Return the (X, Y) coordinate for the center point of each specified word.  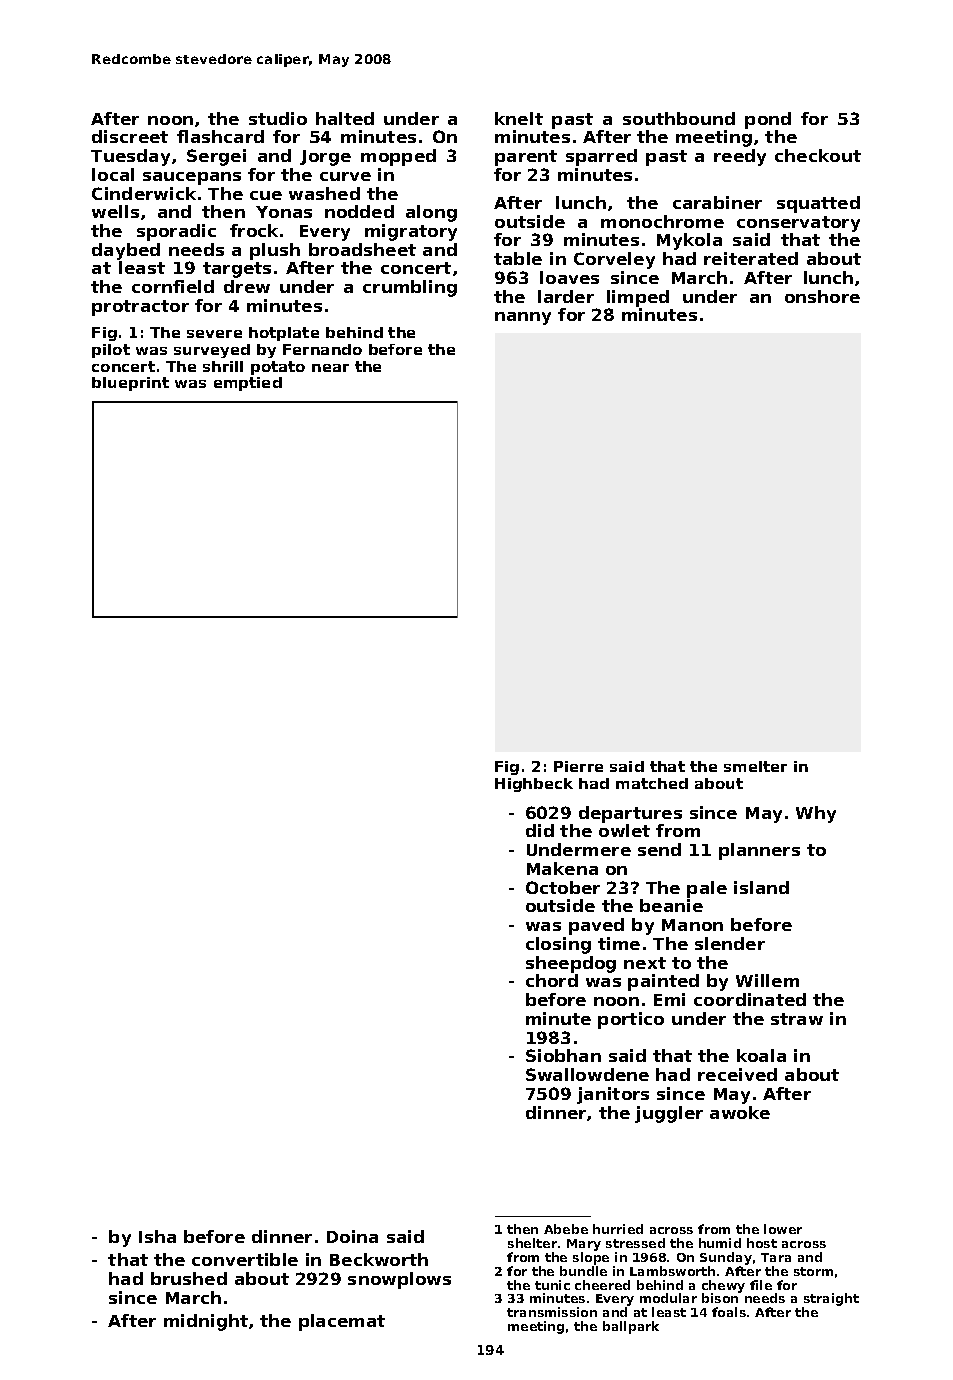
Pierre (578, 766)
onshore (822, 296)
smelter (755, 766)
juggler (669, 1114)
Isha (157, 1236)
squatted (818, 204)
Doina (352, 1236)
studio (278, 118)
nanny (523, 318)
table (518, 258)
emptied (248, 384)
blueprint (130, 384)
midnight (206, 1322)
